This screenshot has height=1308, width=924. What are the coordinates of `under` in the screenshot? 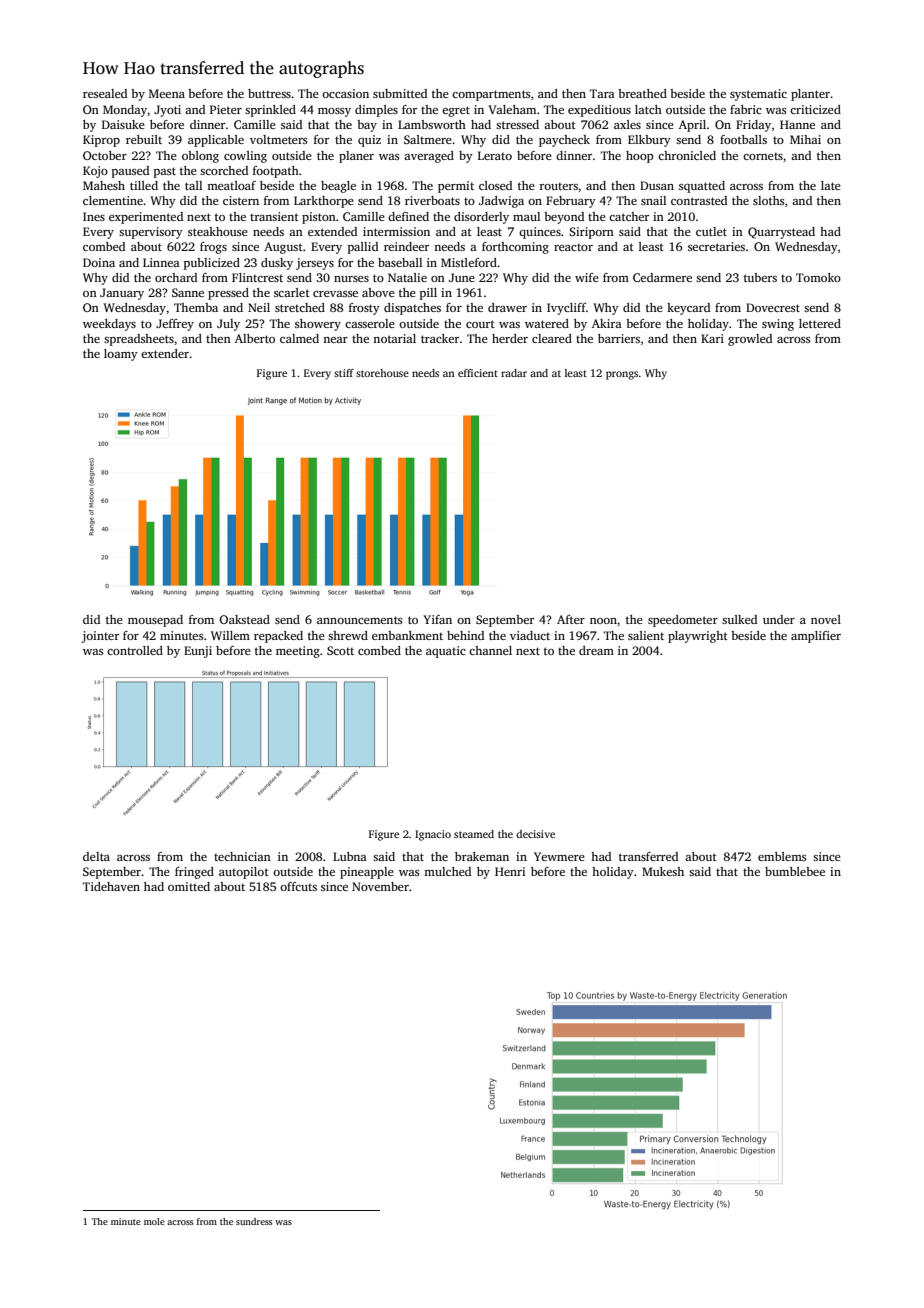 It's located at (779, 619).
